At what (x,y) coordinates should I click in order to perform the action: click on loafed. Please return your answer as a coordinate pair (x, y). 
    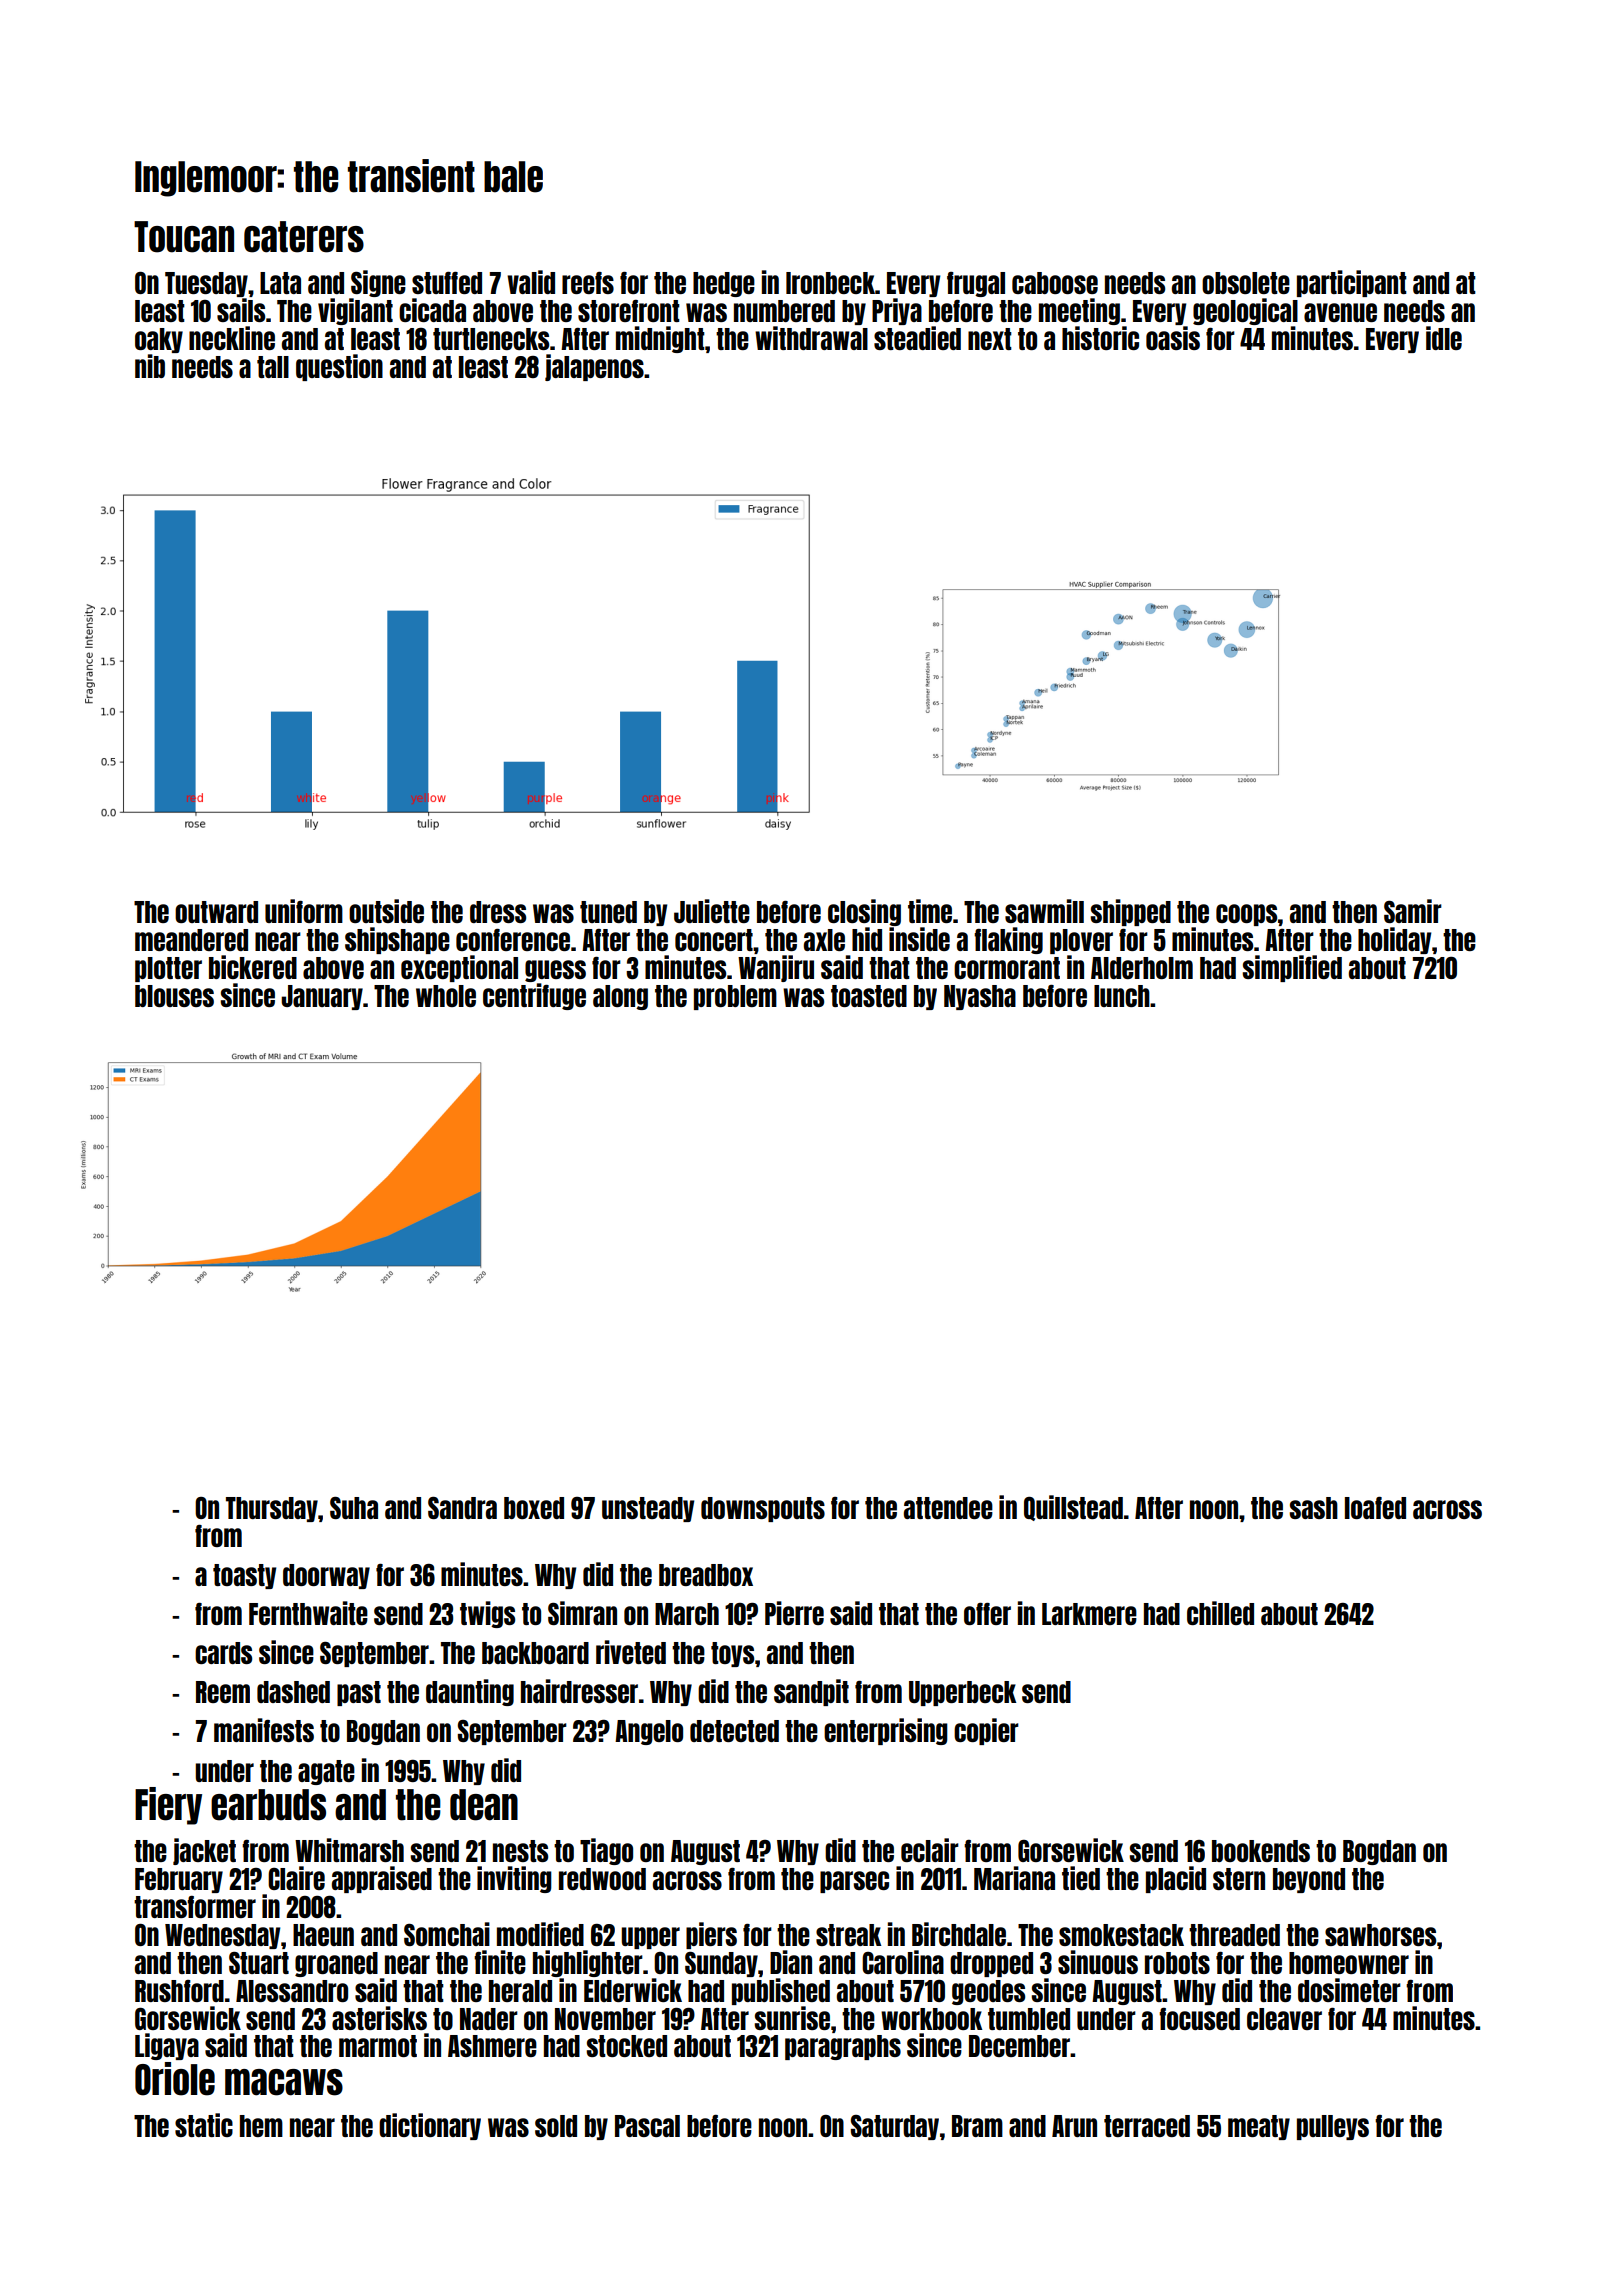
    Looking at the image, I should click on (1375, 1508).
